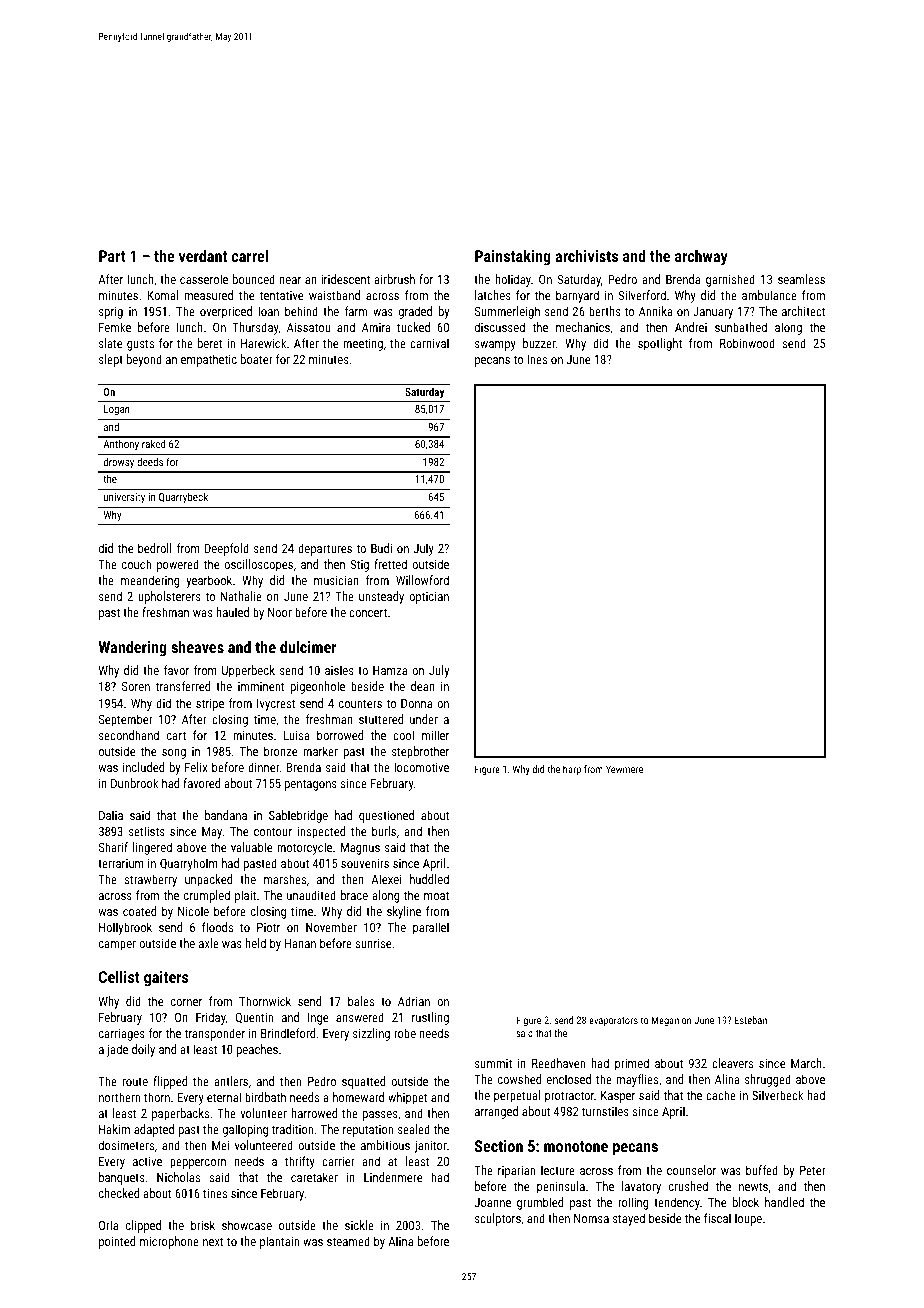  Describe the element at coordinates (540, 1203) in the image. I see `grumbled` at that location.
